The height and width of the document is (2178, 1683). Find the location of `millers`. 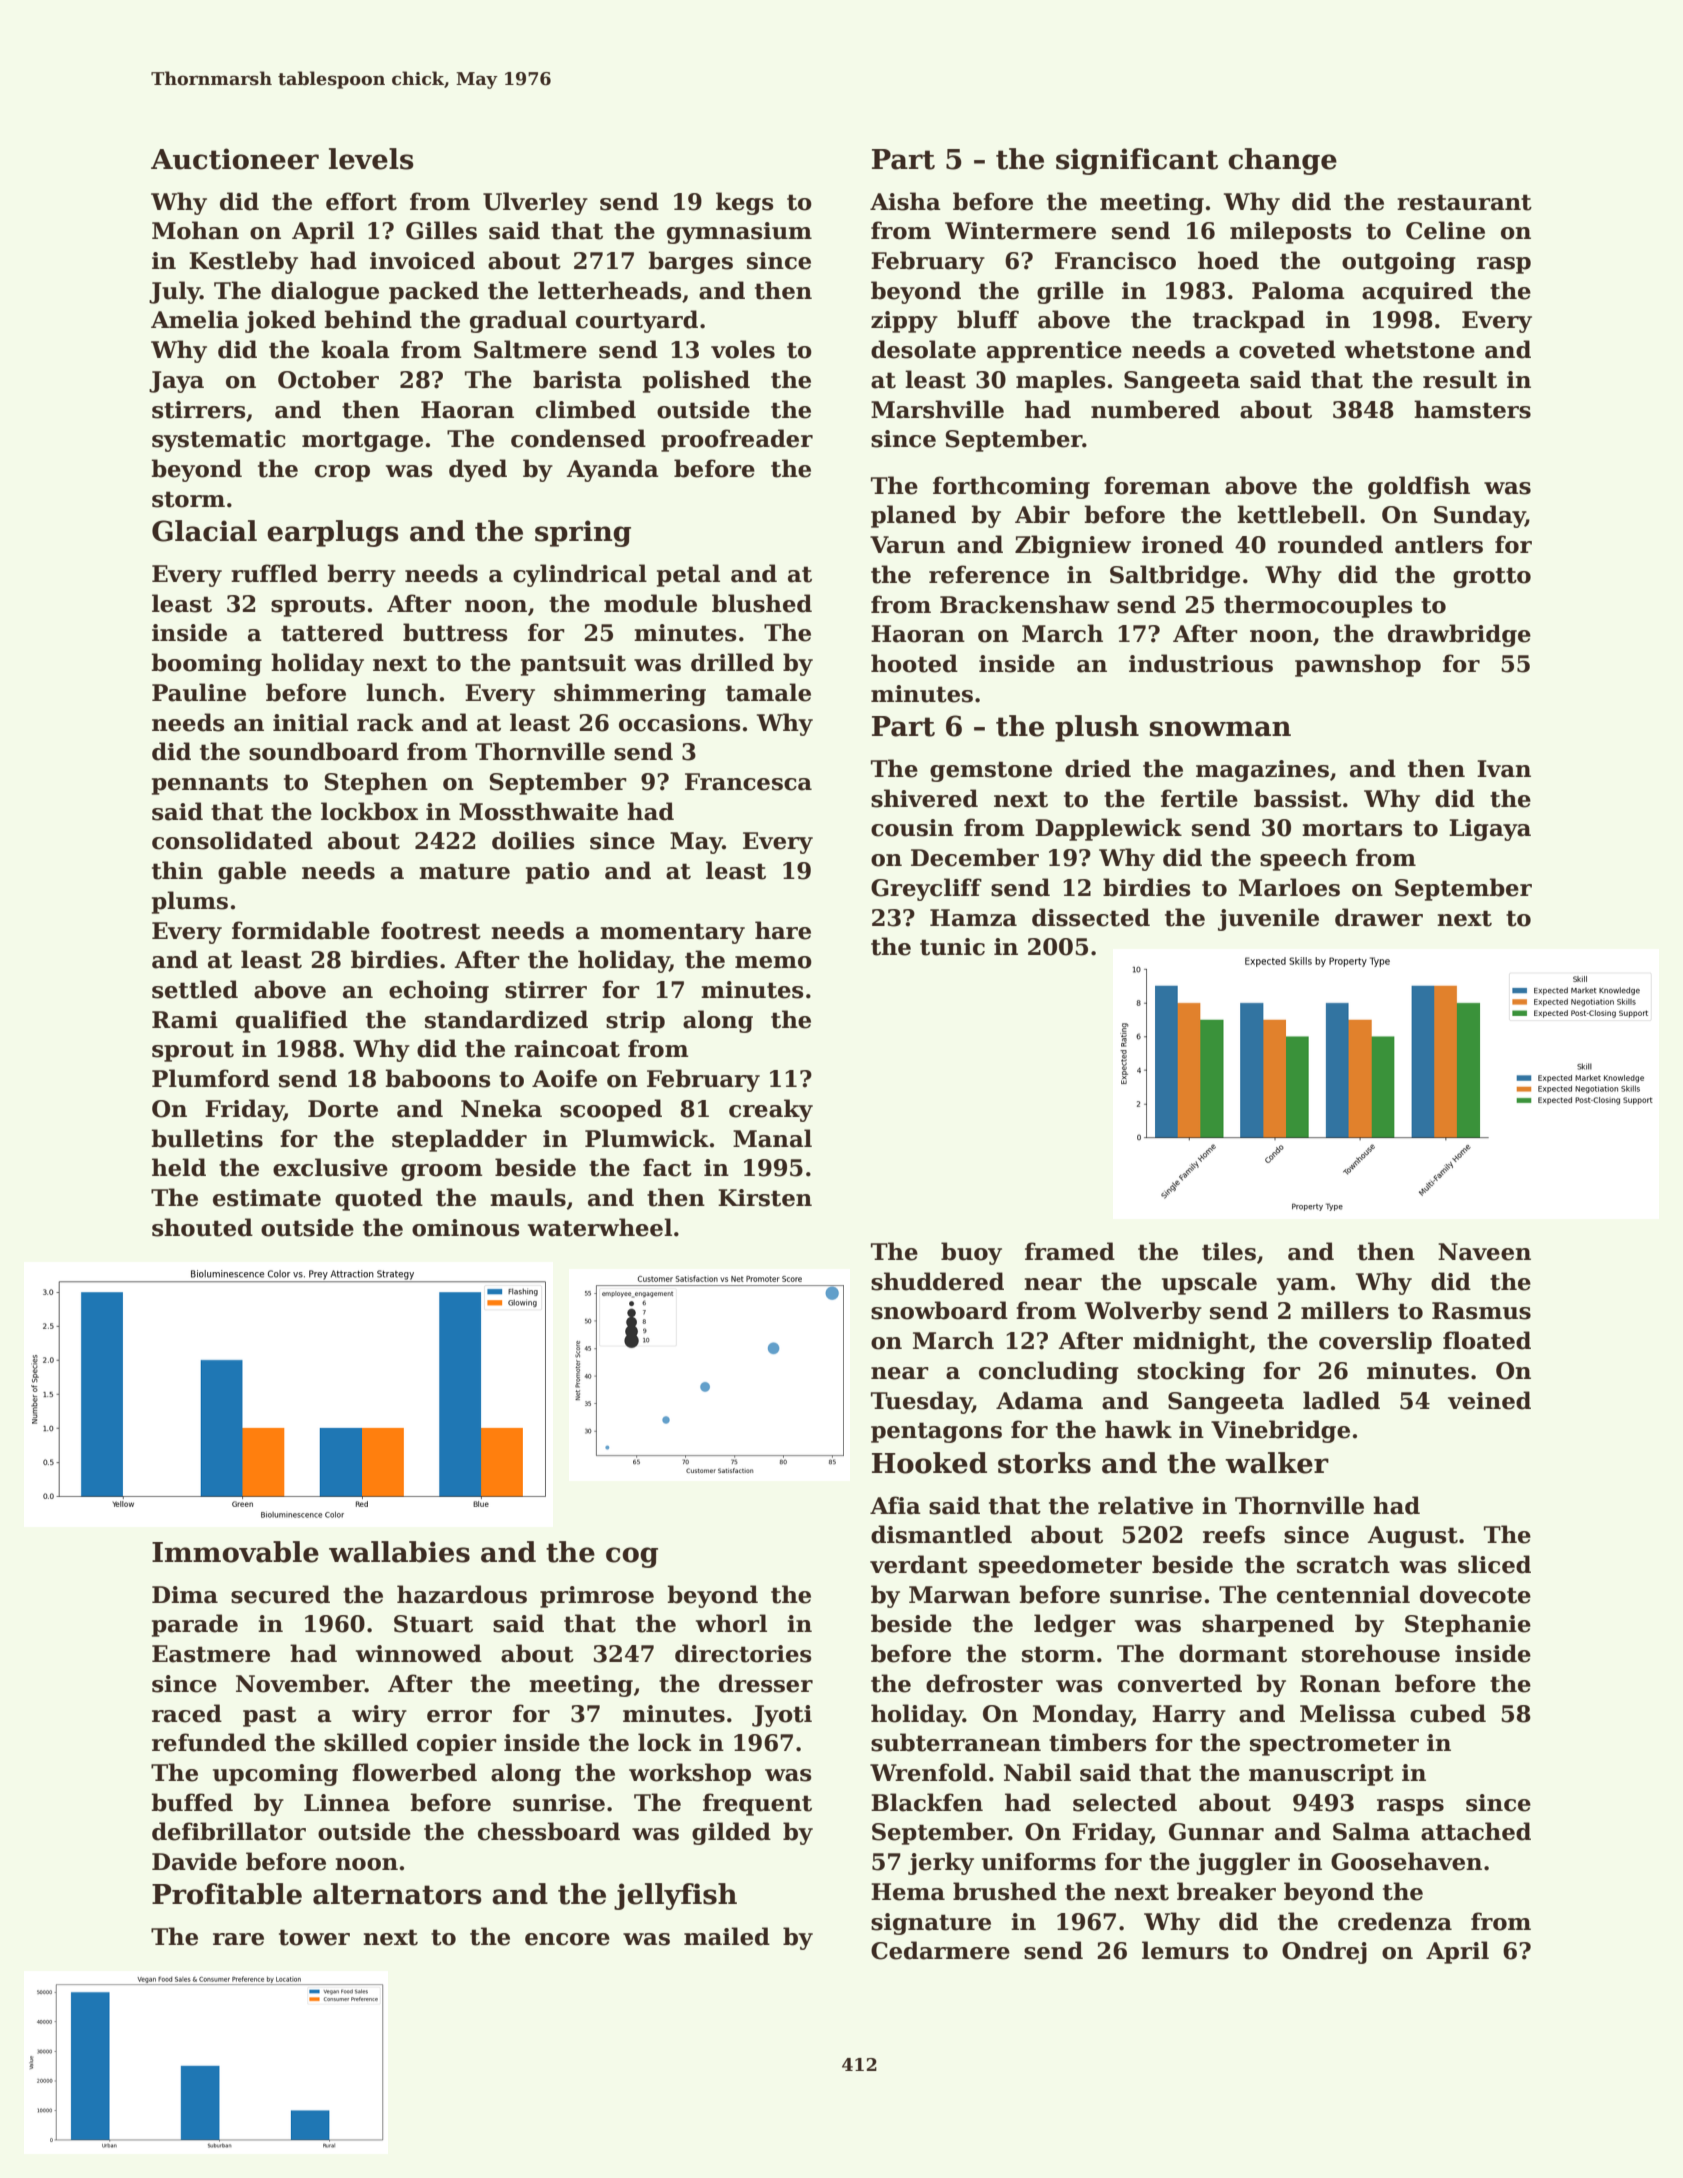

millers is located at coordinates (1345, 1310).
